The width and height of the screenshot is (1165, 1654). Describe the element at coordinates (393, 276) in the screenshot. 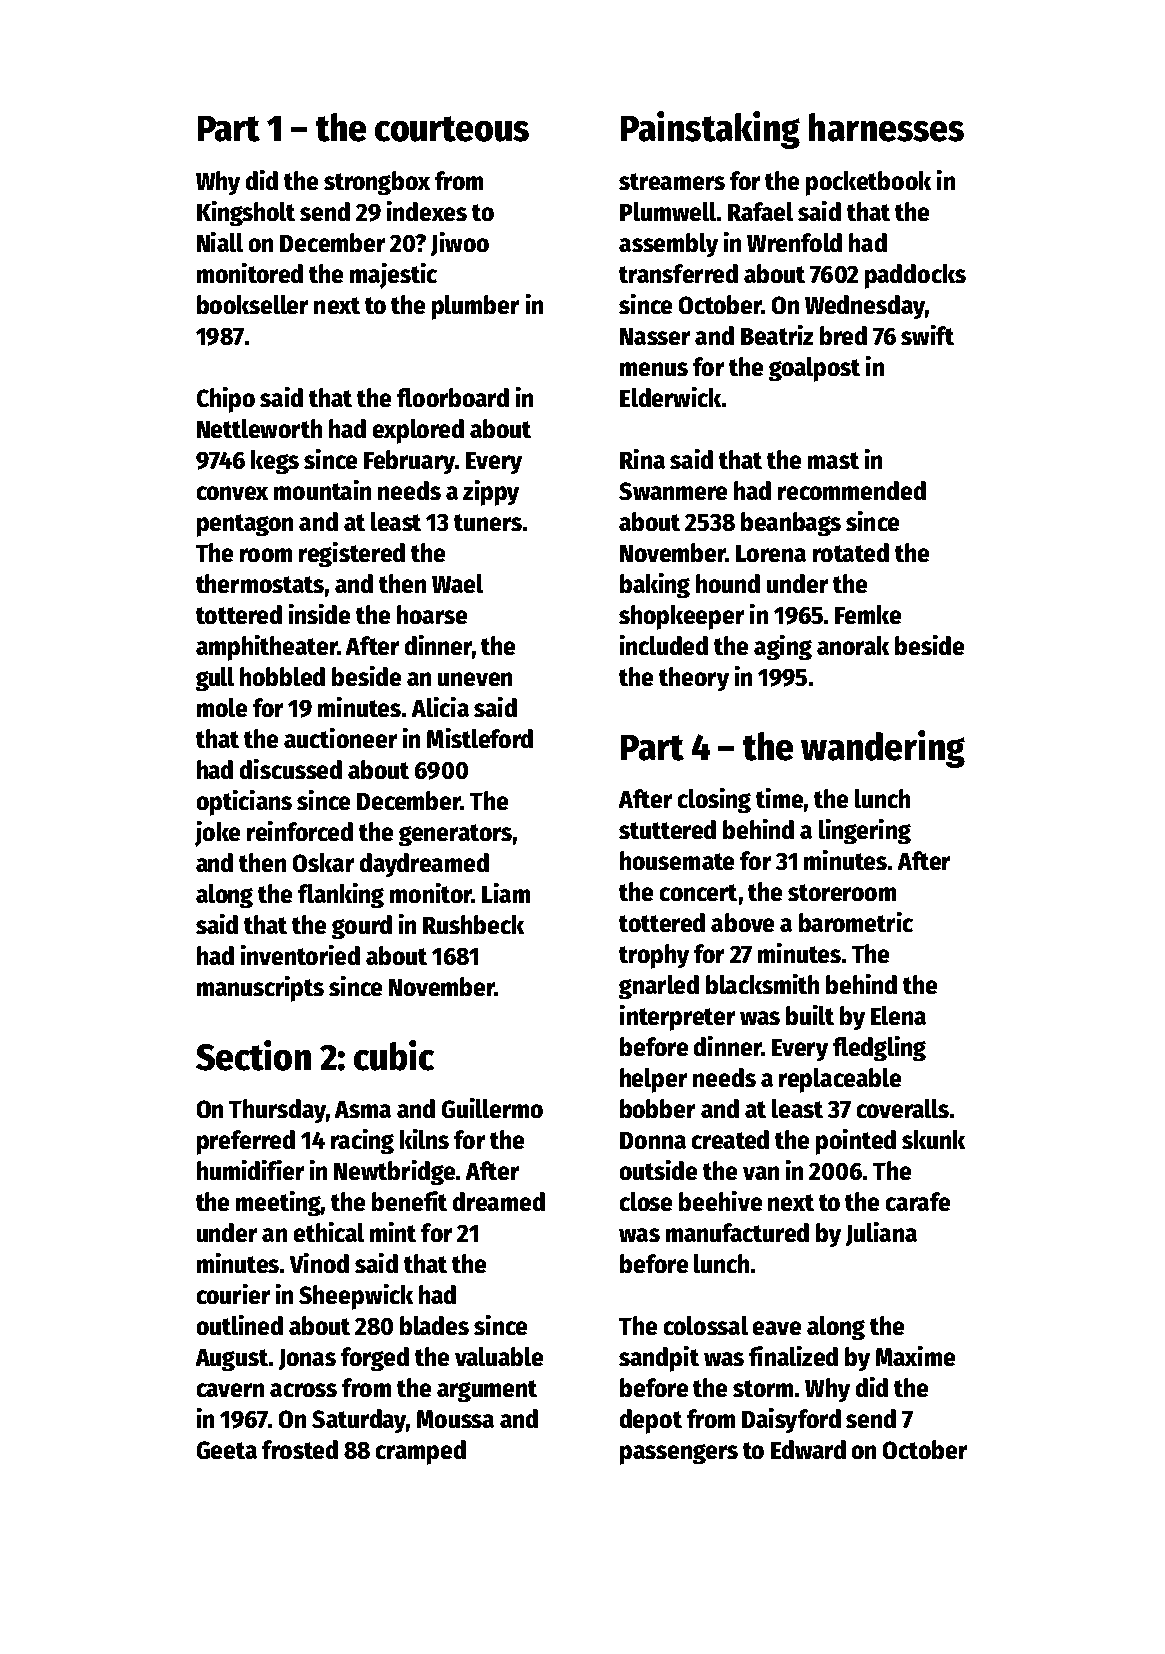

I see `majestic` at that location.
